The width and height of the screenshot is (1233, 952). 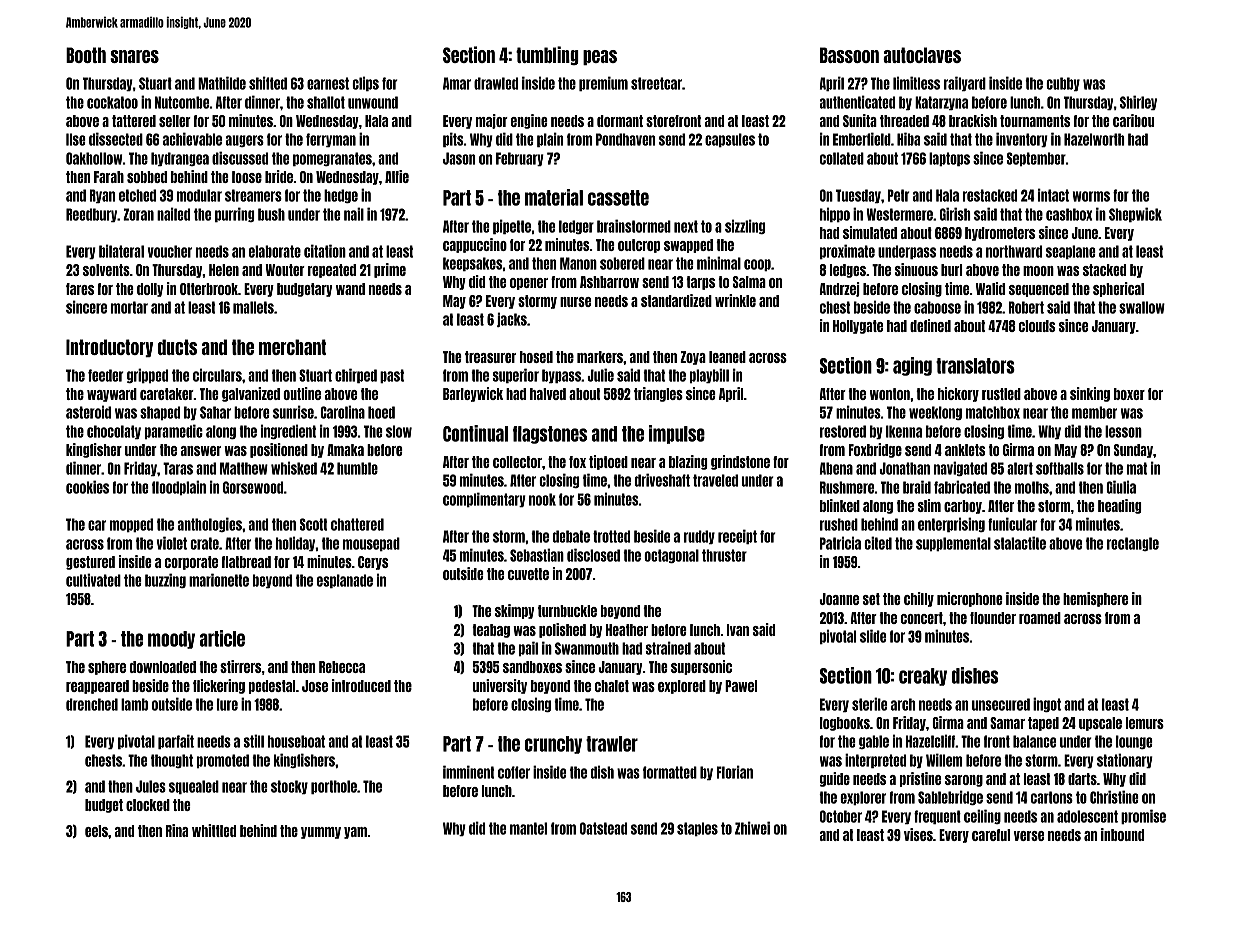 What do you see at coordinates (561, 376) in the screenshot?
I see `bypass` at bounding box center [561, 376].
